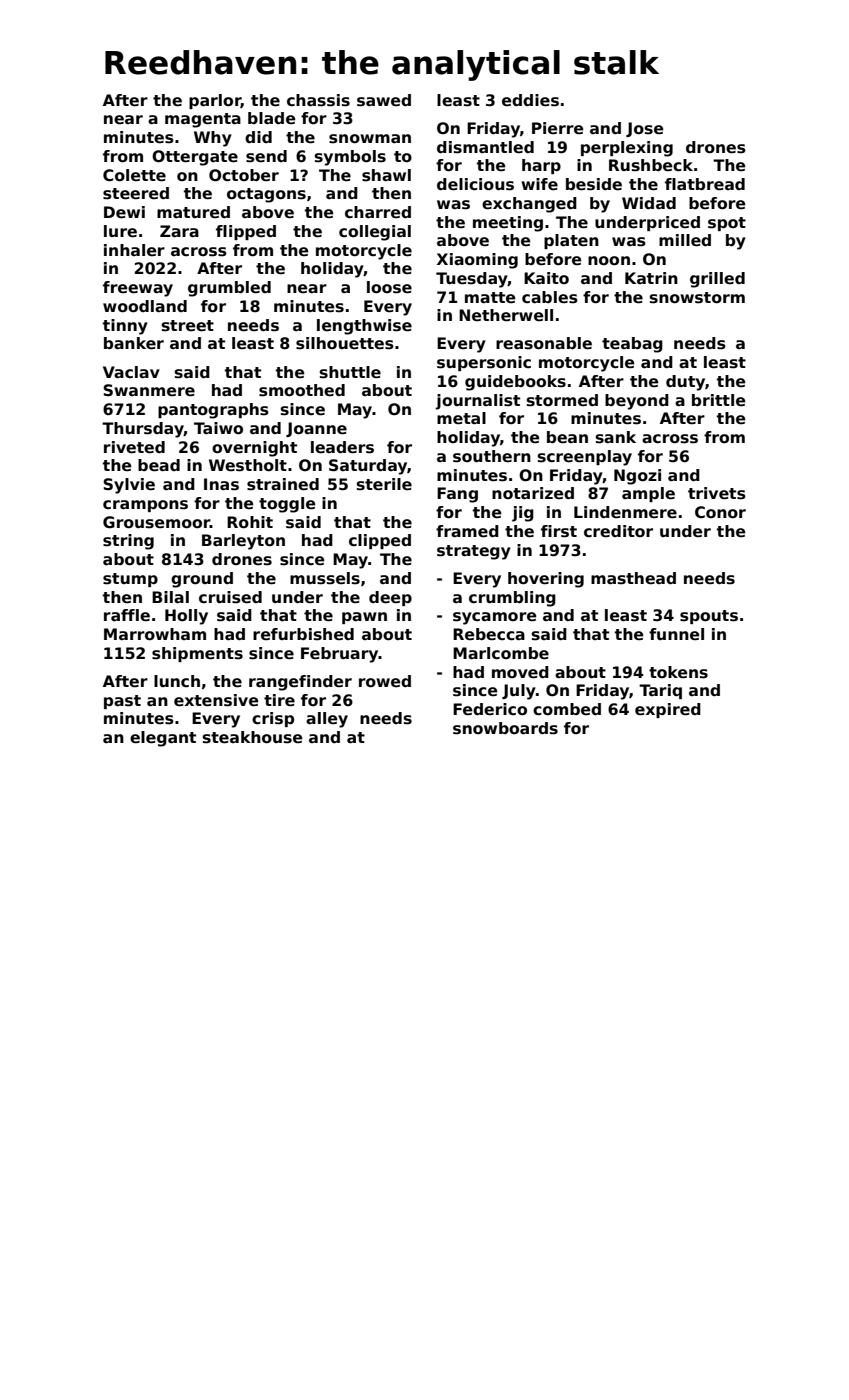  Describe the element at coordinates (375, 233) in the page. I see `collegial` at that location.
